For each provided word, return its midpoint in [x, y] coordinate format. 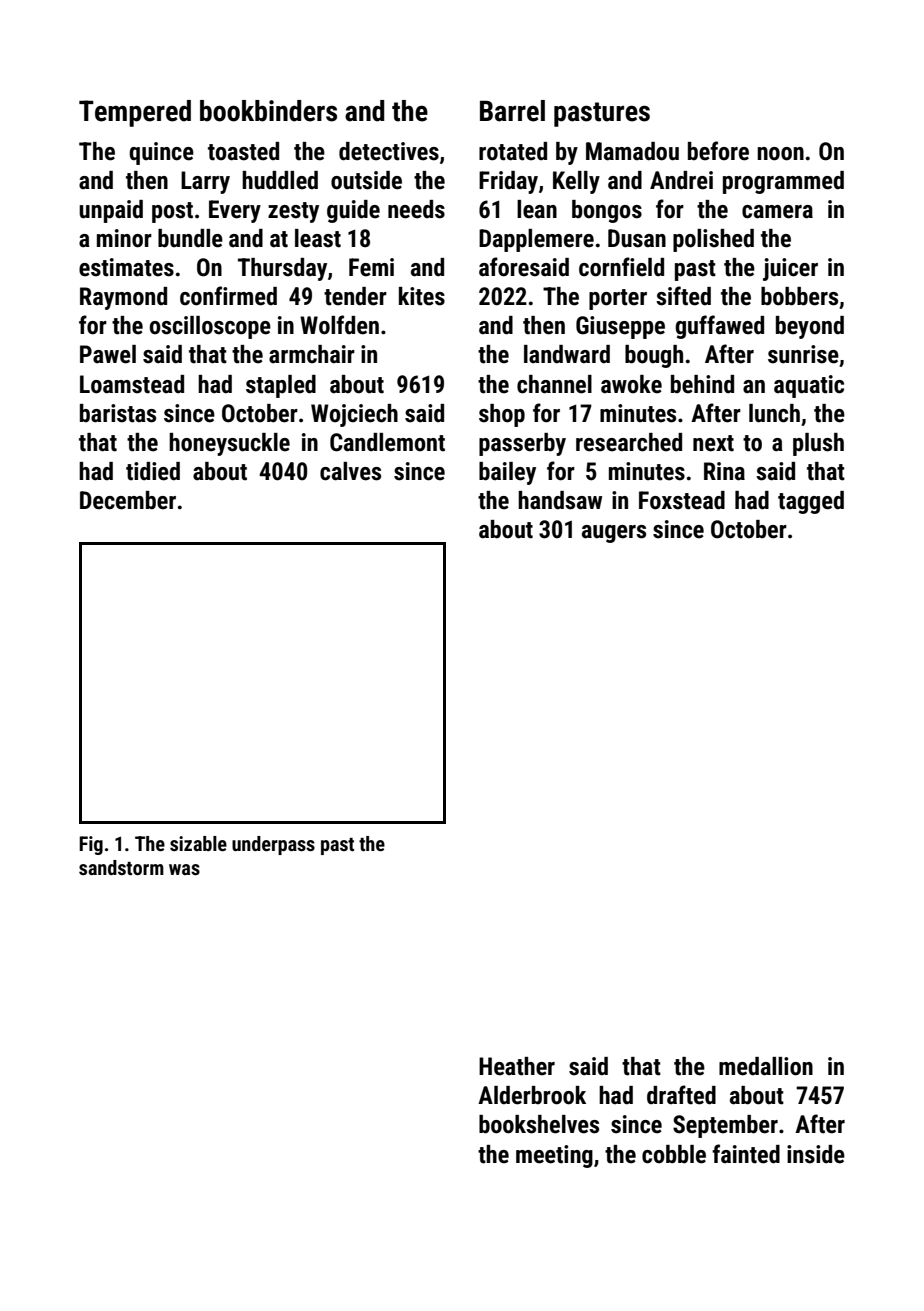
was [184, 869]
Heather [517, 1066]
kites [422, 296]
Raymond [123, 298]
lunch [774, 413]
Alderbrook [532, 1095]
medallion [766, 1066]
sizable [198, 843]
